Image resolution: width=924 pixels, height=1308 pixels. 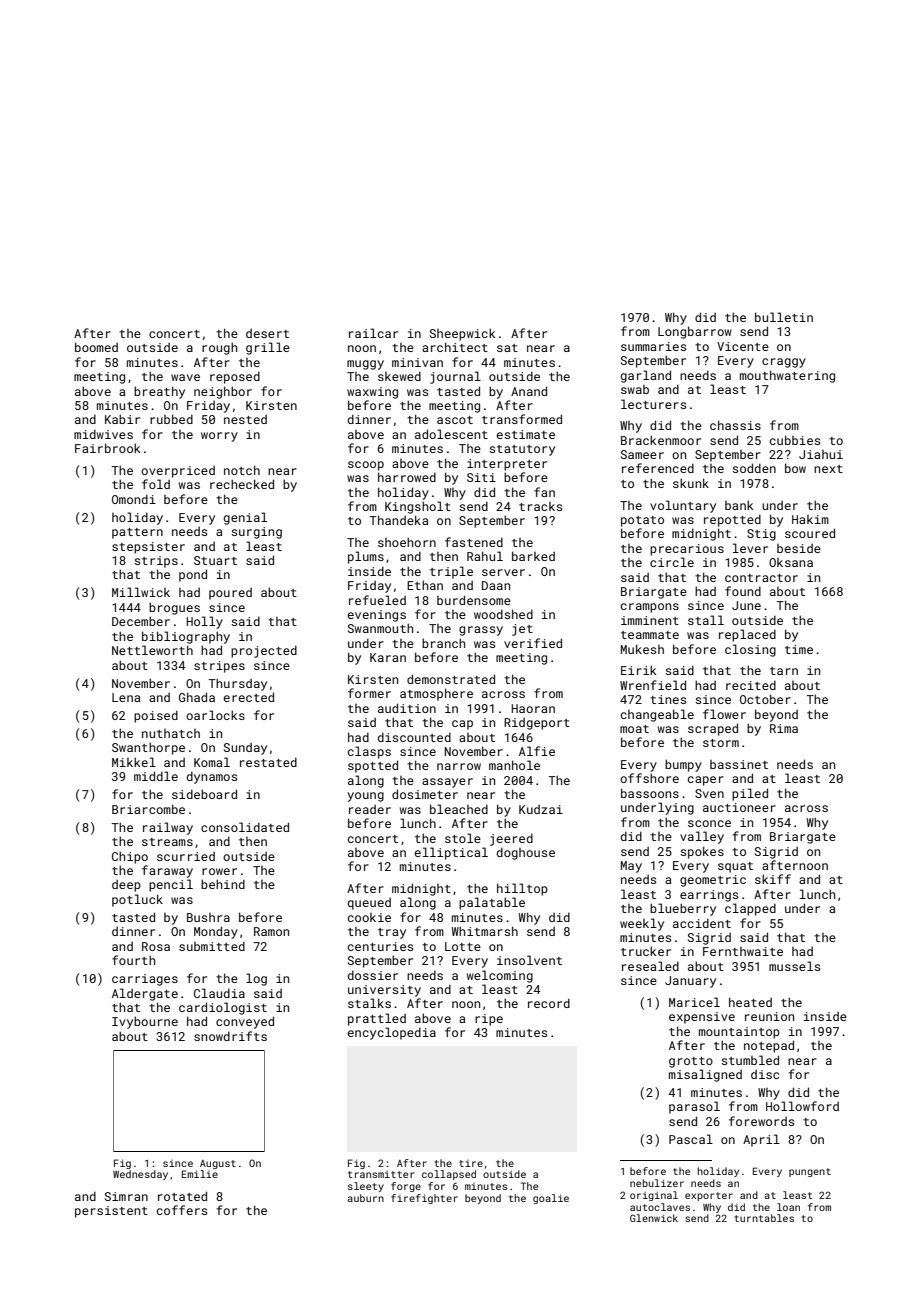 What do you see at coordinates (654, 1218) in the screenshot?
I see `Glenwick` at bounding box center [654, 1218].
